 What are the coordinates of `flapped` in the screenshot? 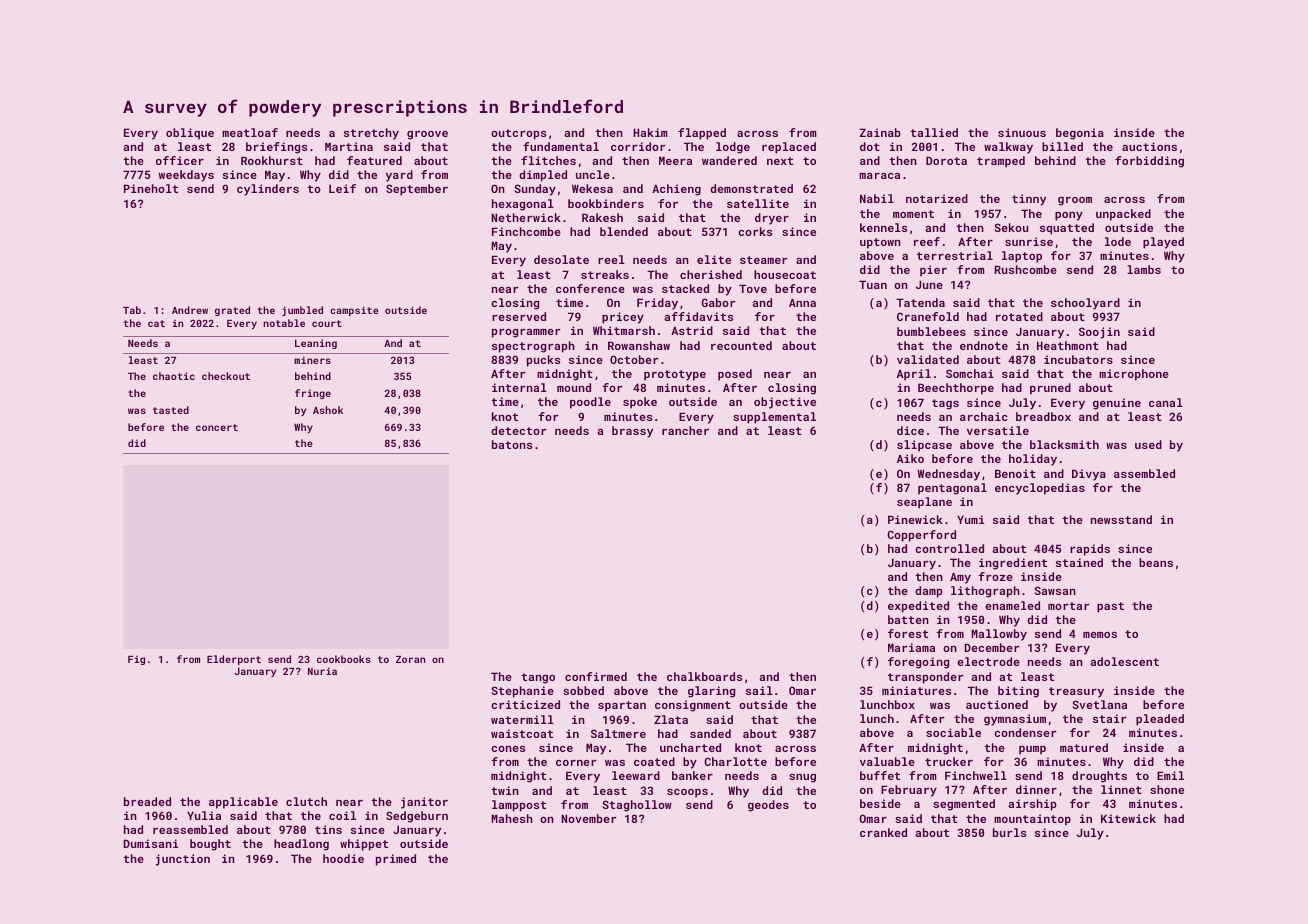 It's located at (702, 134).
